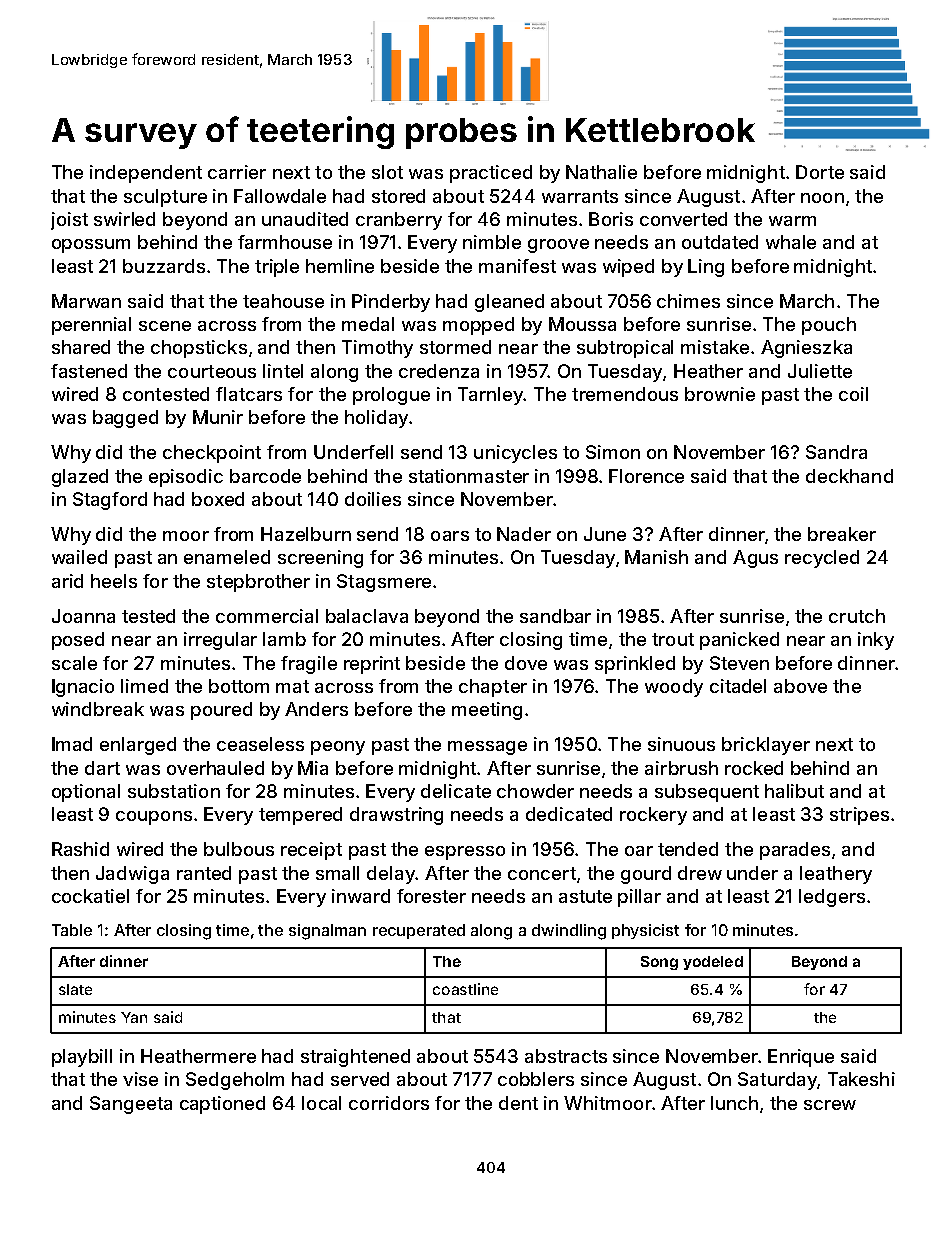 The height and width of the screenshot is (1233, 952). What do you see at coordinates (387, 172) in the screenshot?
I see `slot` at bounding box center [387, 172].
